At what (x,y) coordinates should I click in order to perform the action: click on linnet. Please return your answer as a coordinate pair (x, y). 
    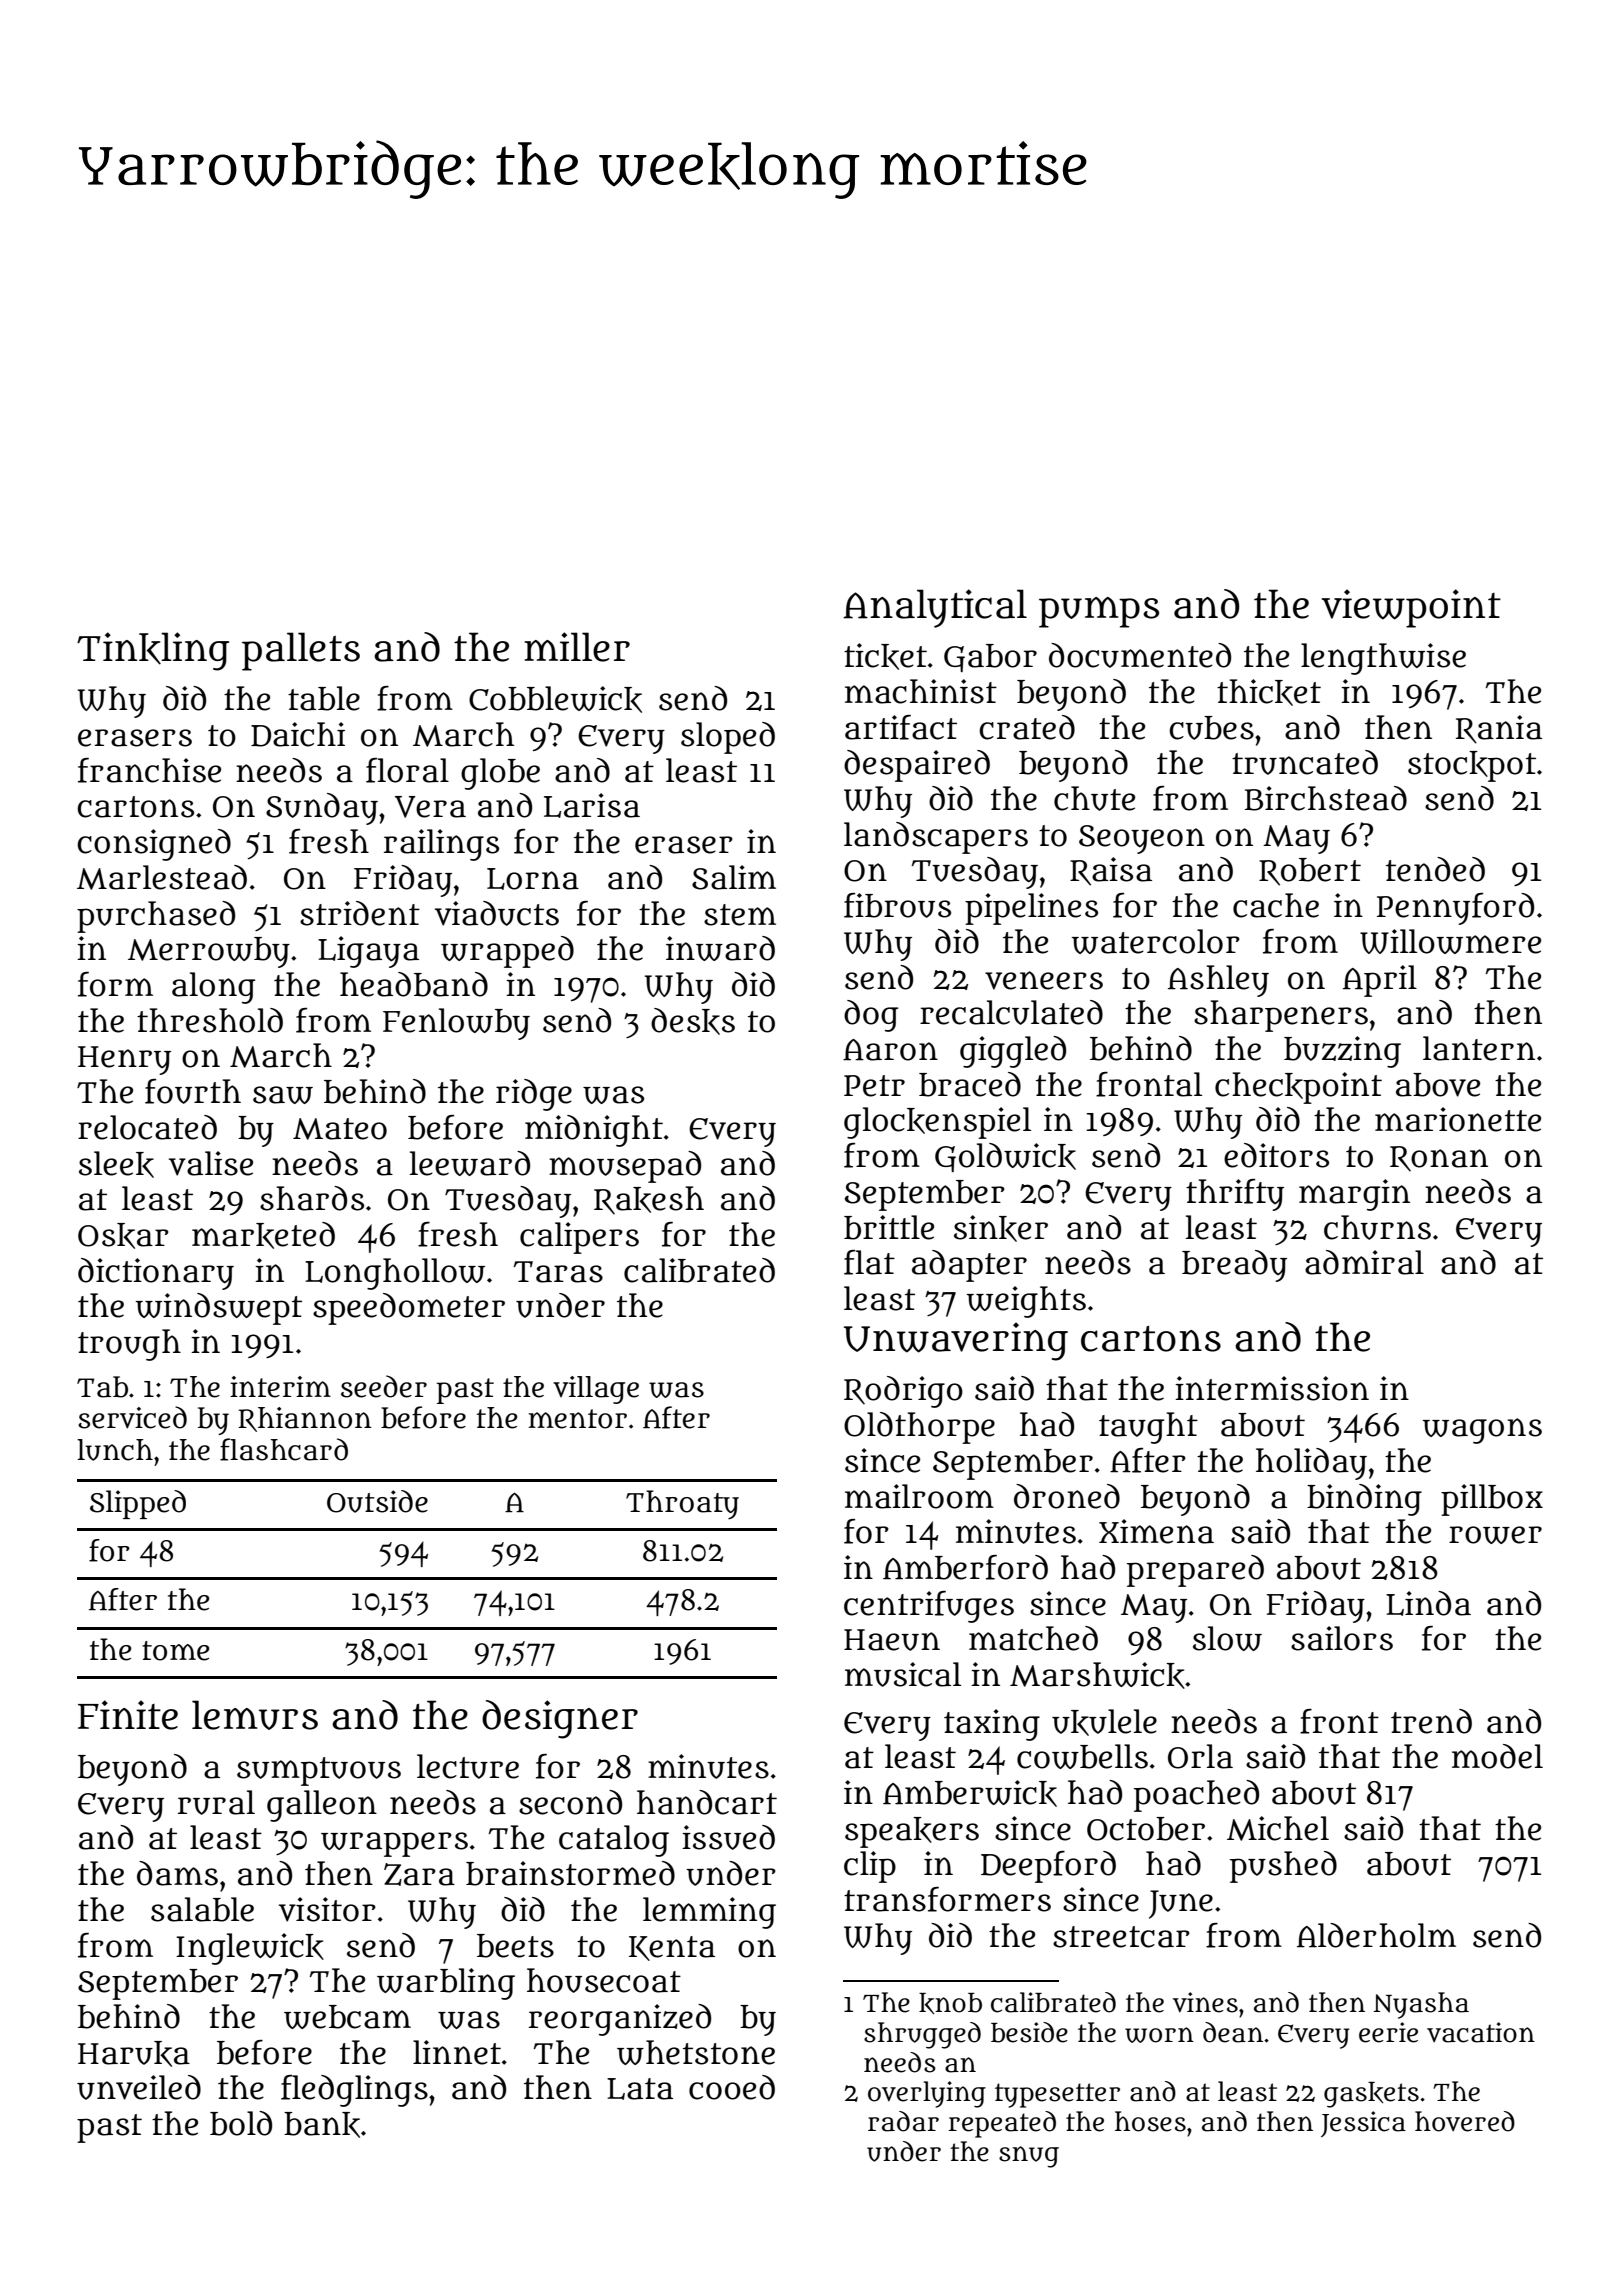
    Looking at the image, I should click on (457, 2052).
